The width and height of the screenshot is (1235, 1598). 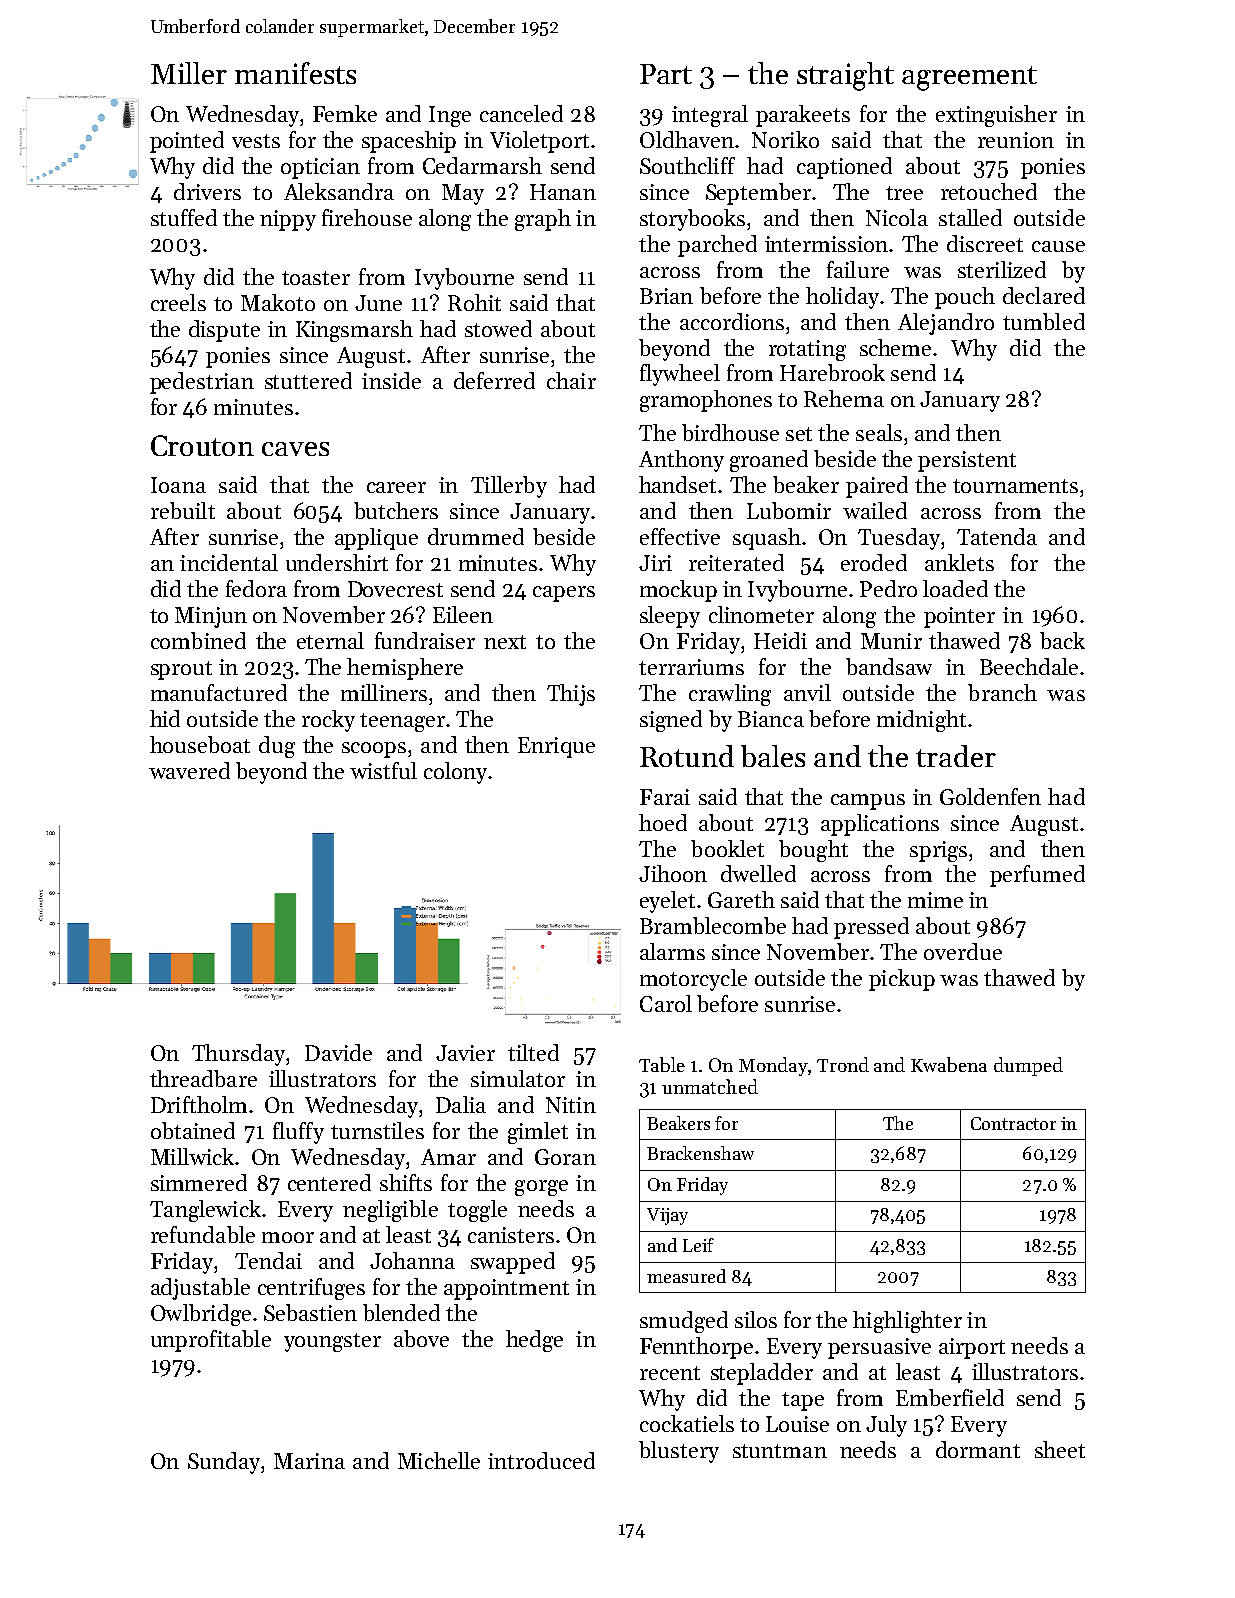 I want to click on straight, so click(x=845, y=76).
